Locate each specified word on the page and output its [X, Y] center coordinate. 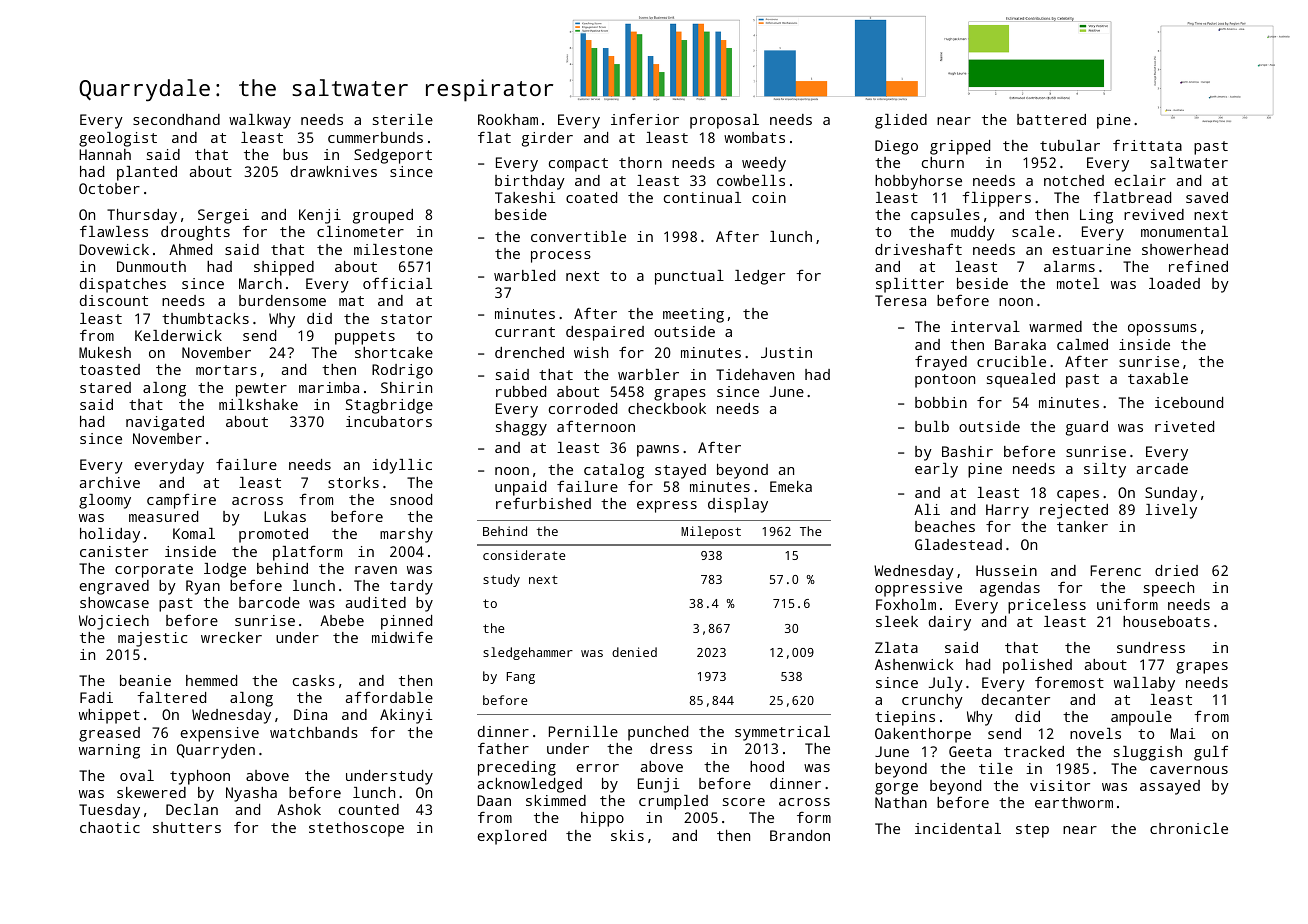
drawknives [334, 171]
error [597, 768]
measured [163, 516]
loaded [1174, 283]
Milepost [711, 532]
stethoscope [356, 829]
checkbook [667, 408]
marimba [329, 387]
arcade [1162, 468]
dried [1176, 570]
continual [702, 197]
